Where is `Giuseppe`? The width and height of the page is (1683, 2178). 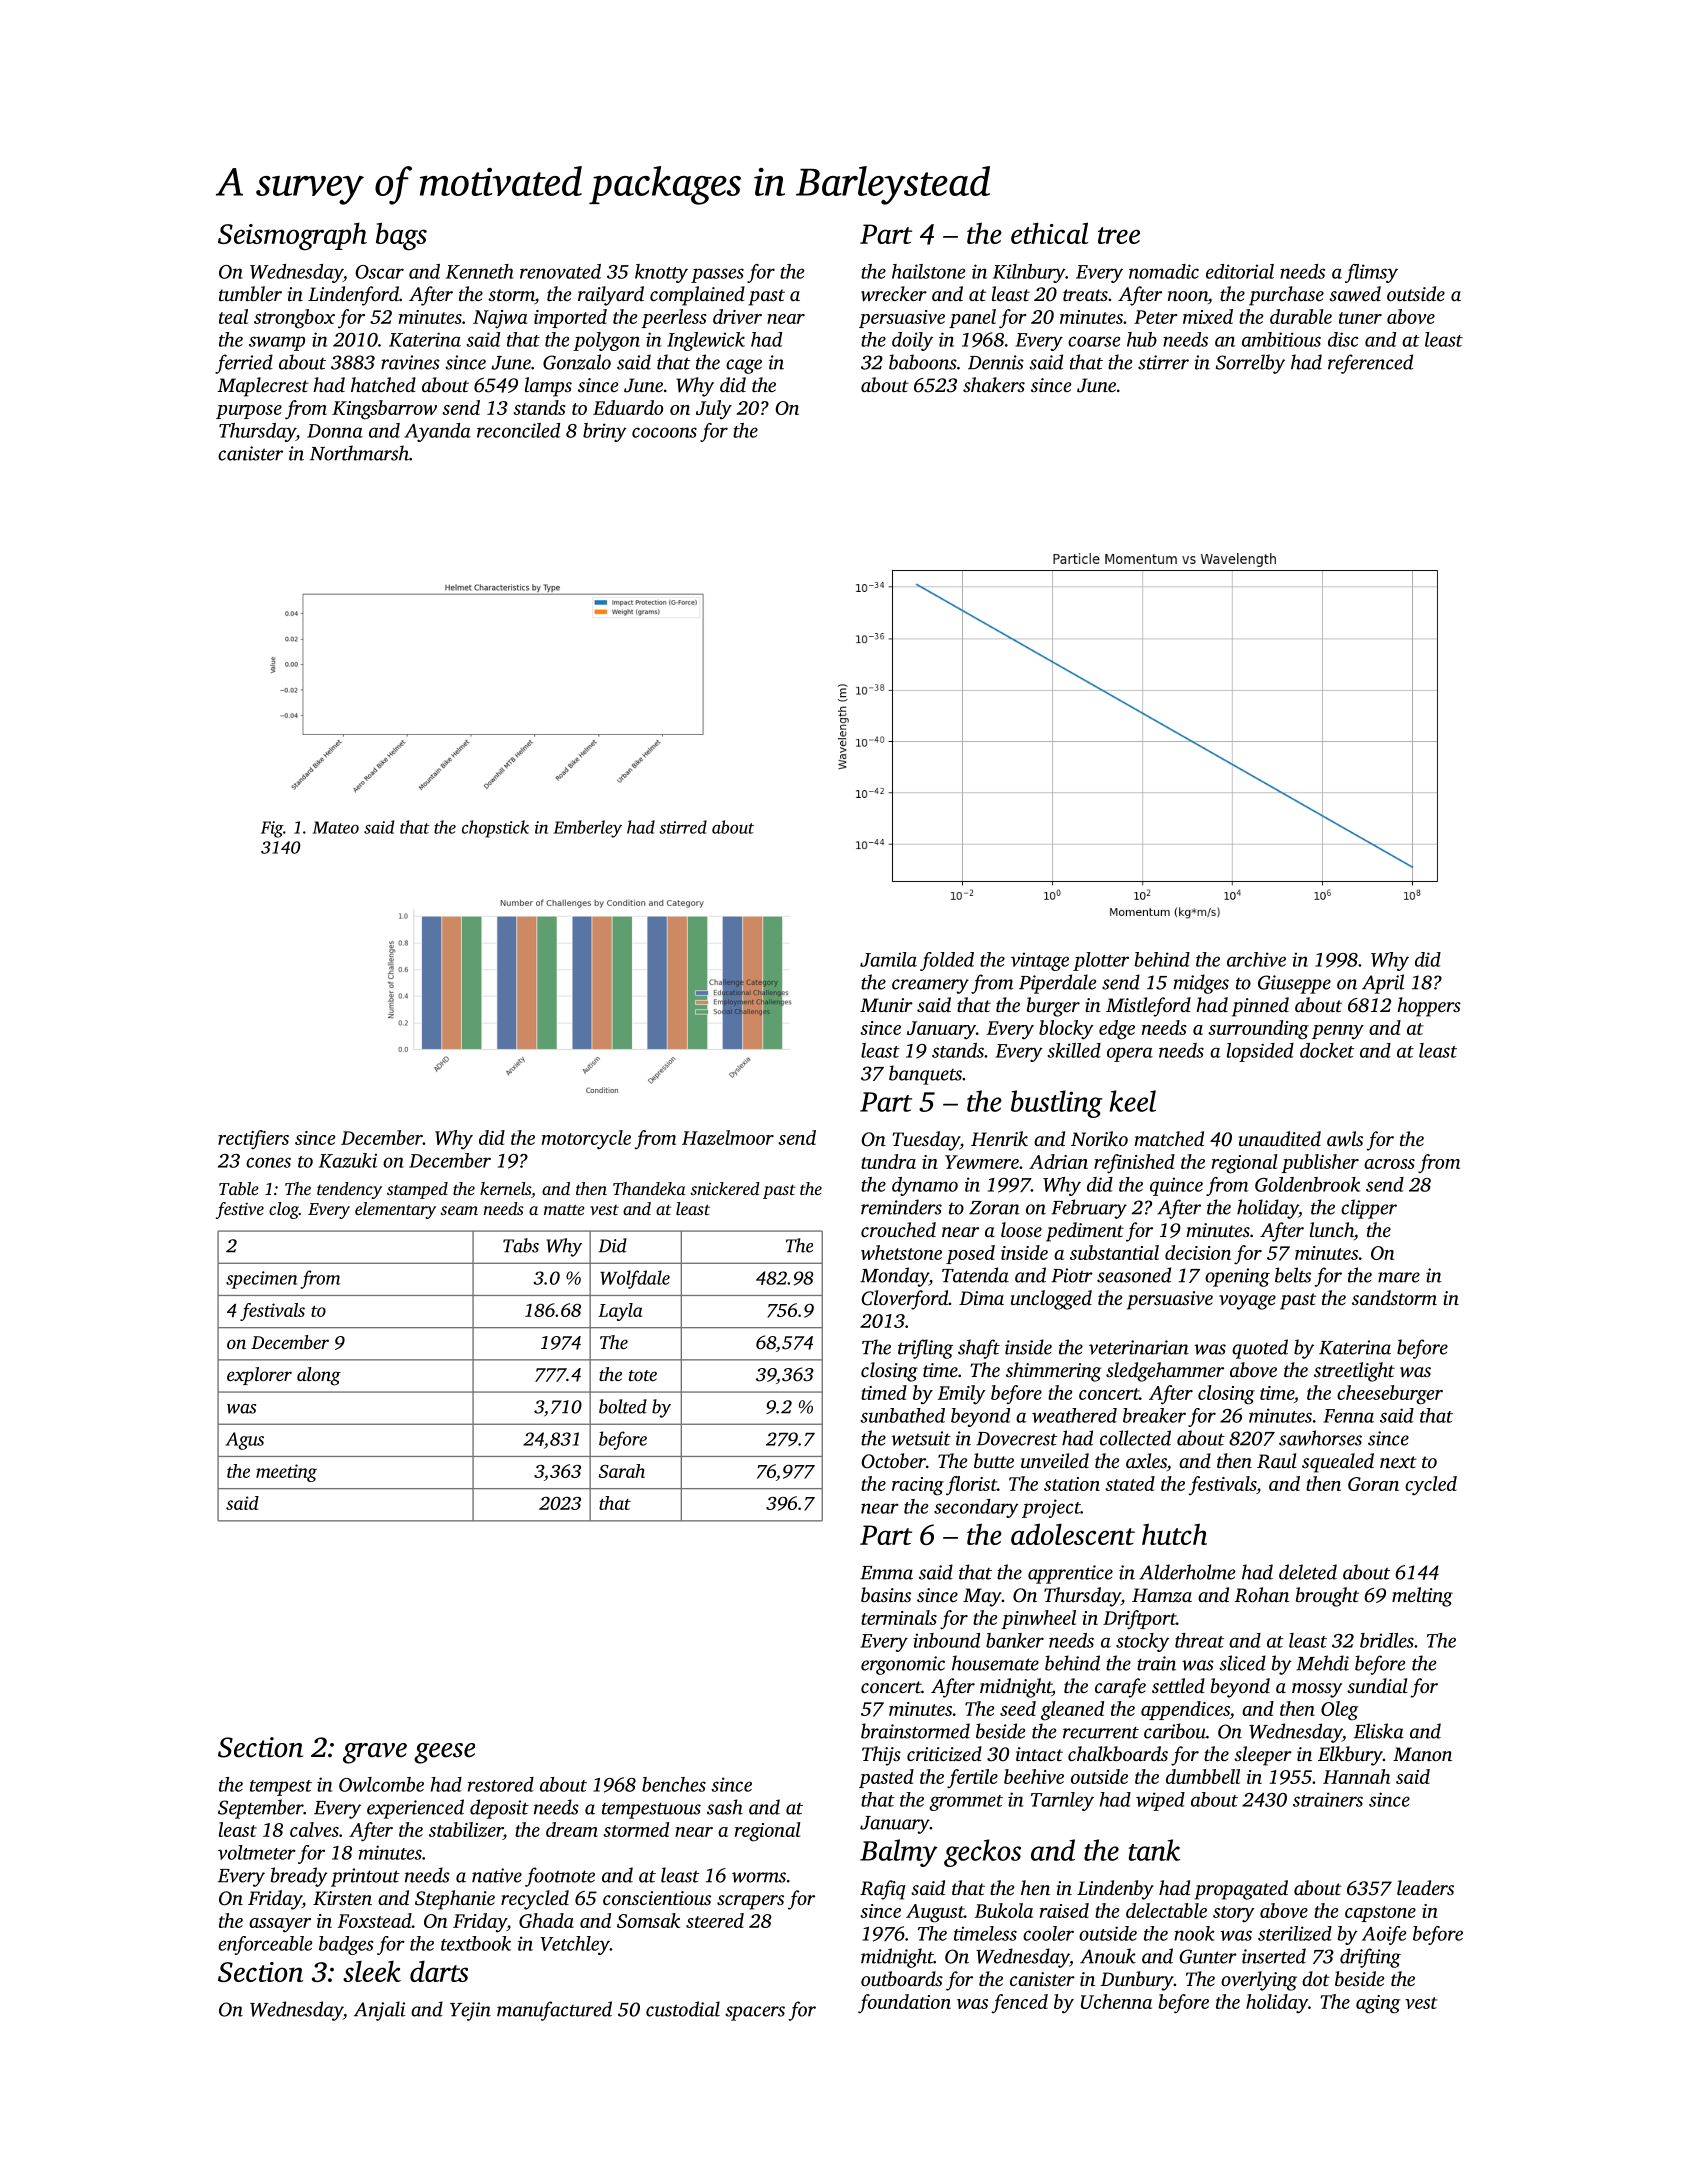
Giuseppe is located at coordinates (1294, 984).
